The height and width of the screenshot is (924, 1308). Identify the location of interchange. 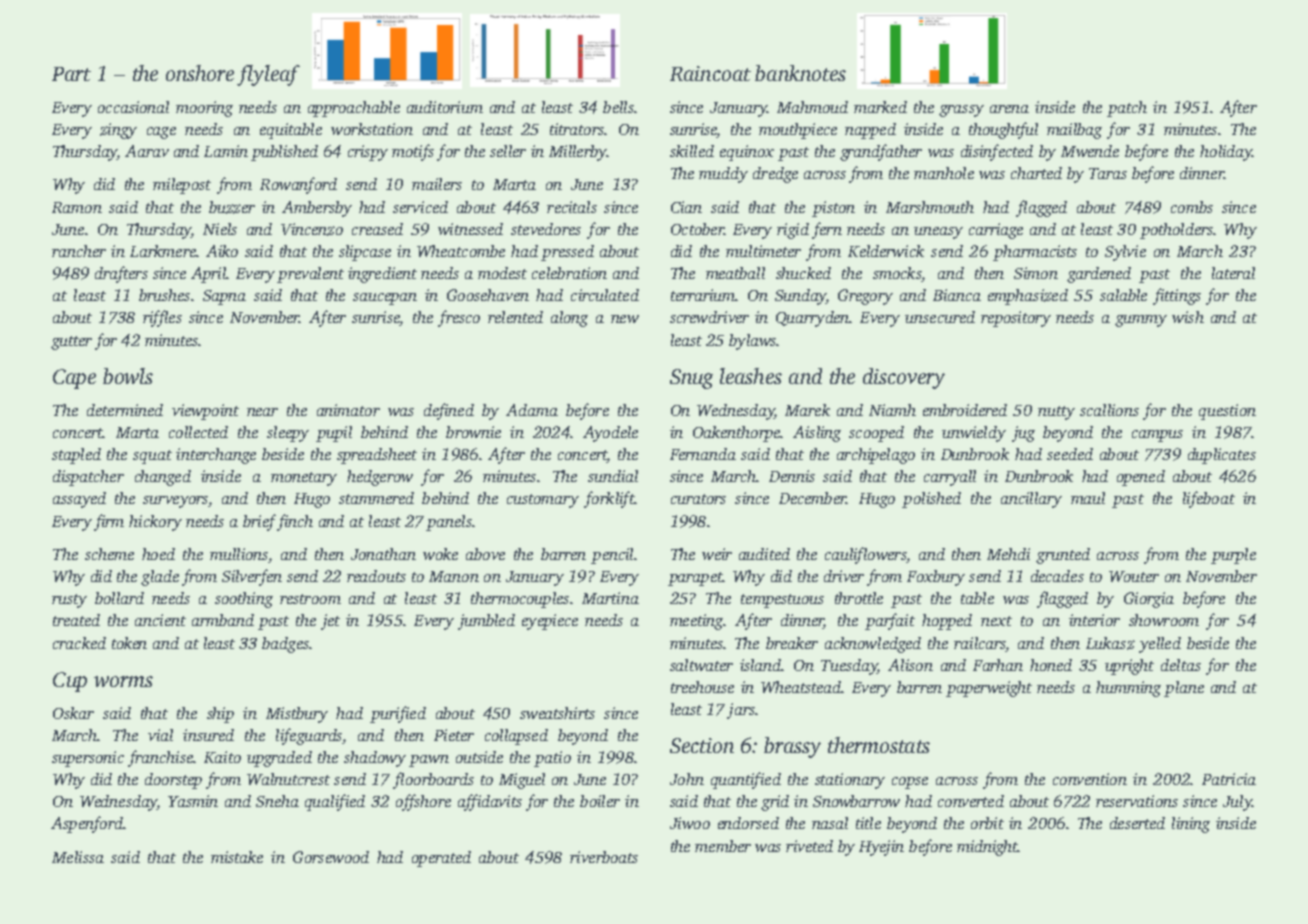
(216, 456).
